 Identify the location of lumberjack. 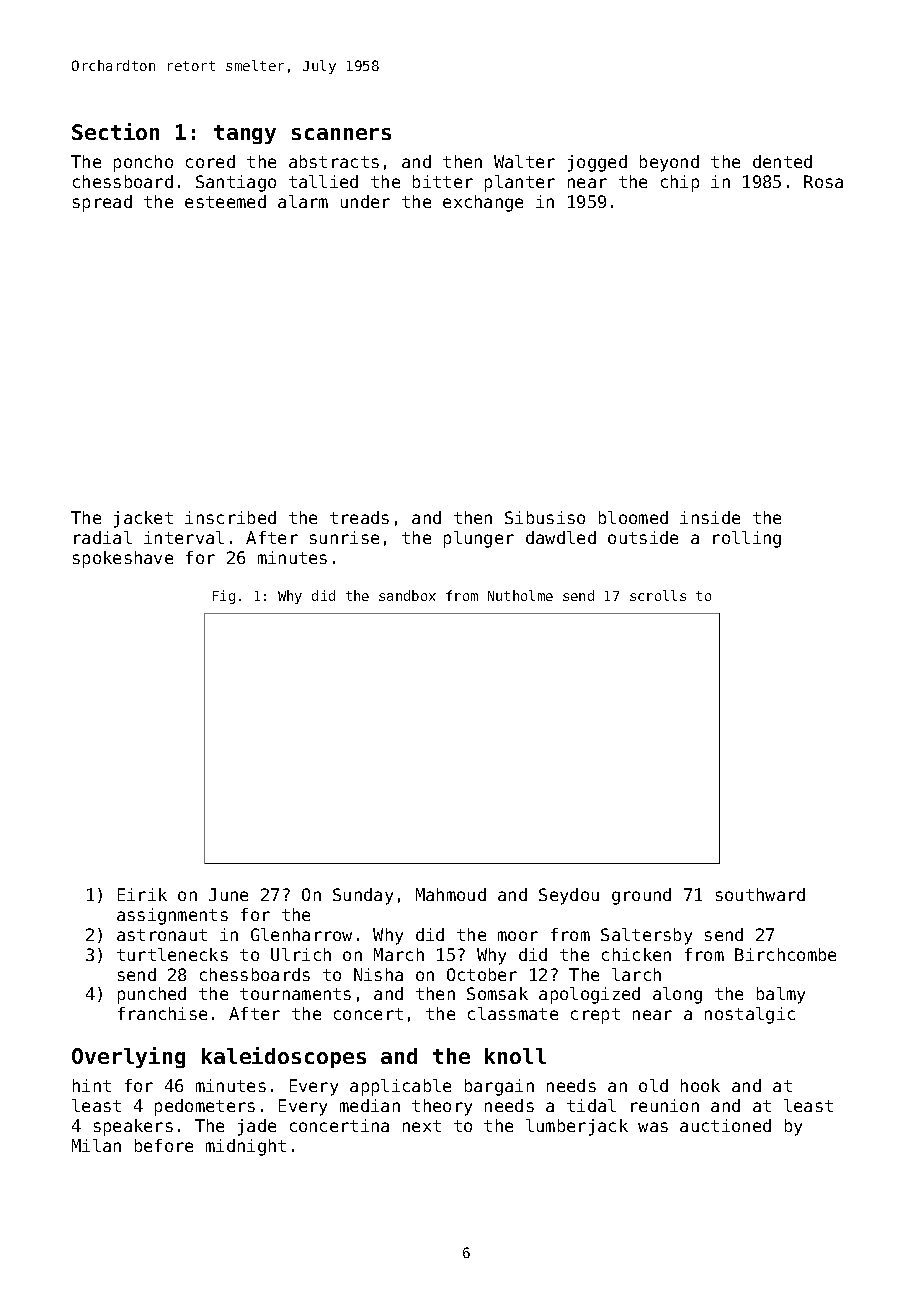
(577, 1127).
